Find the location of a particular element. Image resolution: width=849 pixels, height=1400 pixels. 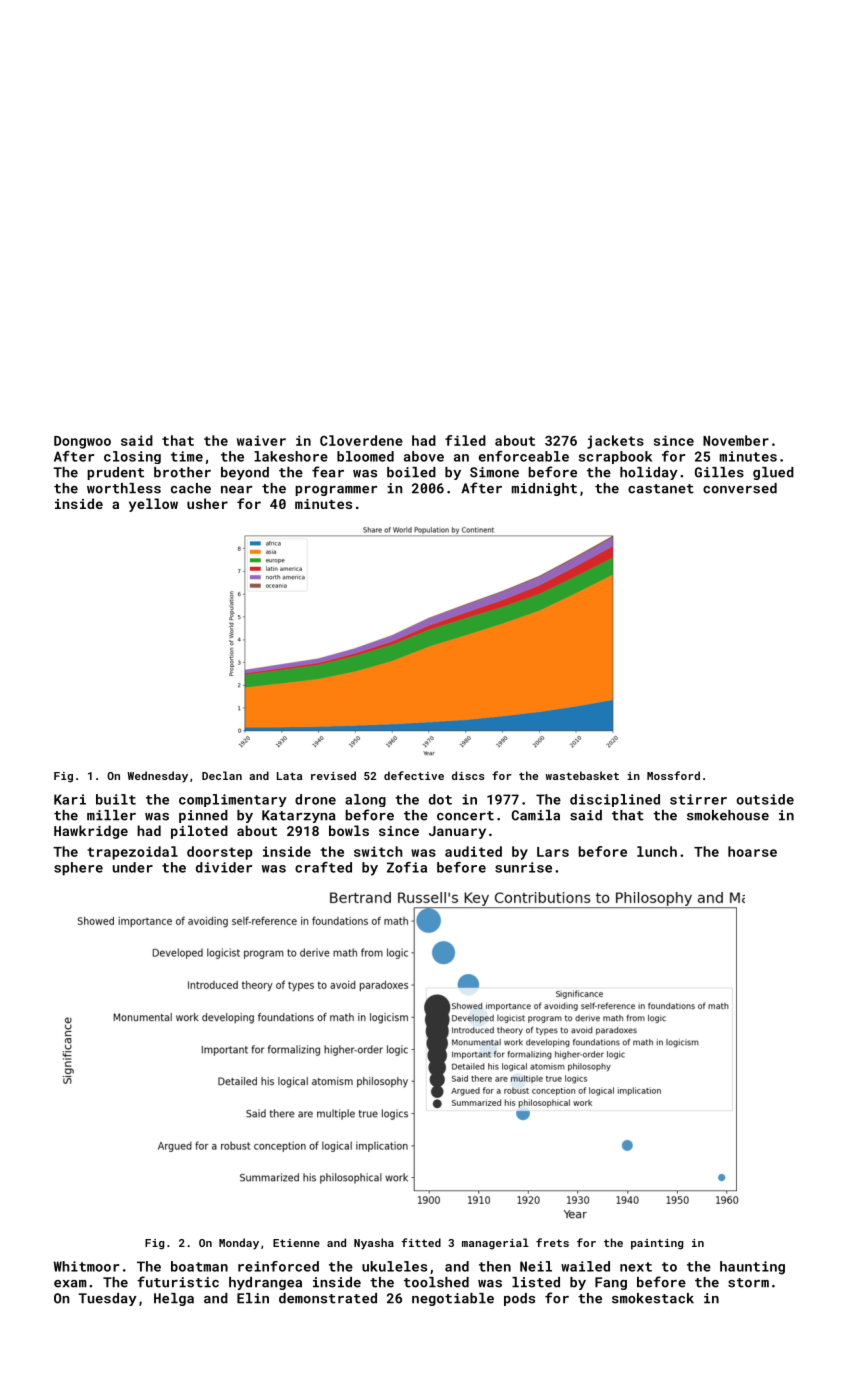

Helga is located at coordinates (174, 1299).
